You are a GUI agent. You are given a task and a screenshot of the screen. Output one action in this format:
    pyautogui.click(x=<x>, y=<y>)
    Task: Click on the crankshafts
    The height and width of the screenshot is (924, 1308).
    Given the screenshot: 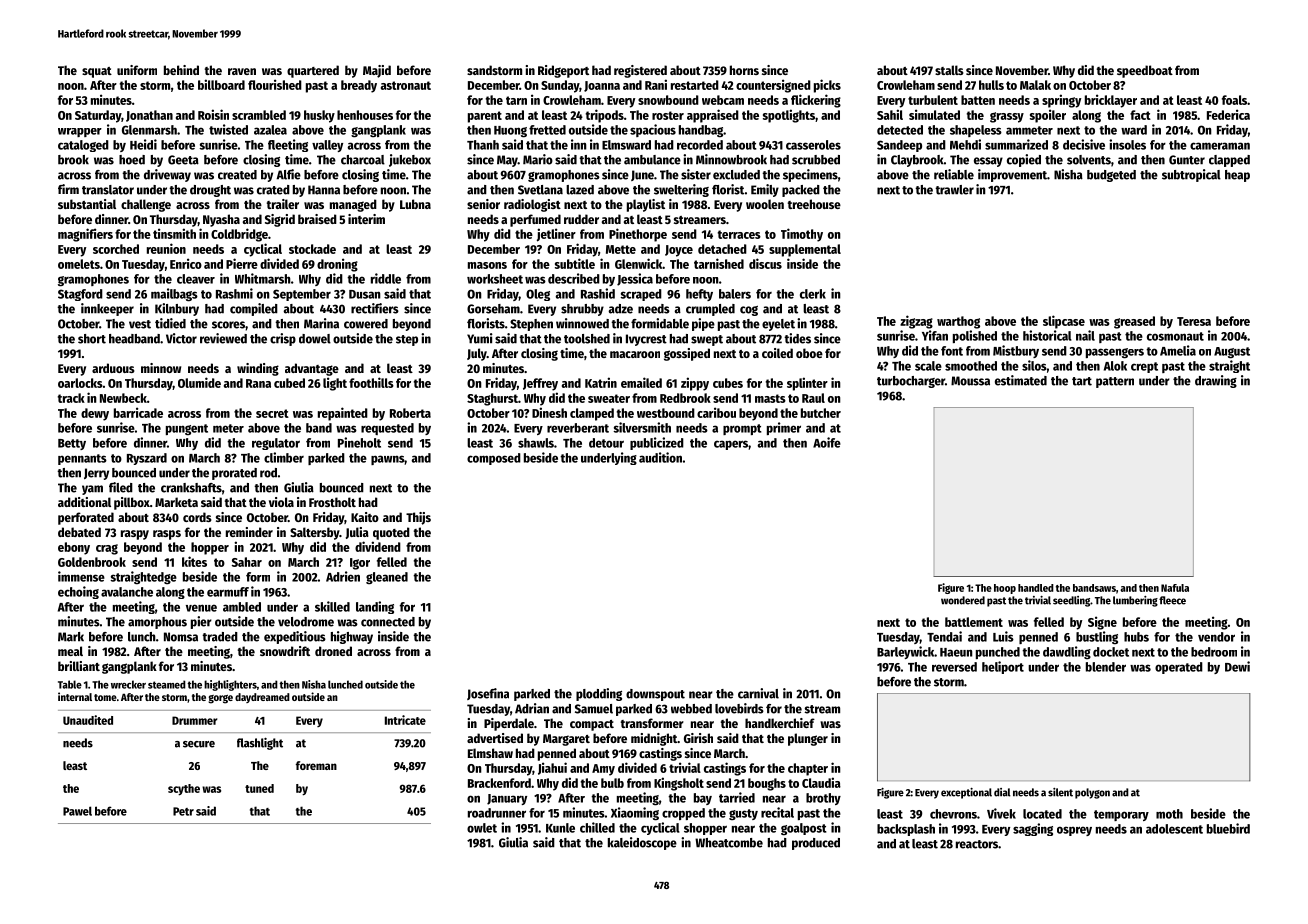 What is the action you would take?
    pyautogui.click(x=191, y=488)
